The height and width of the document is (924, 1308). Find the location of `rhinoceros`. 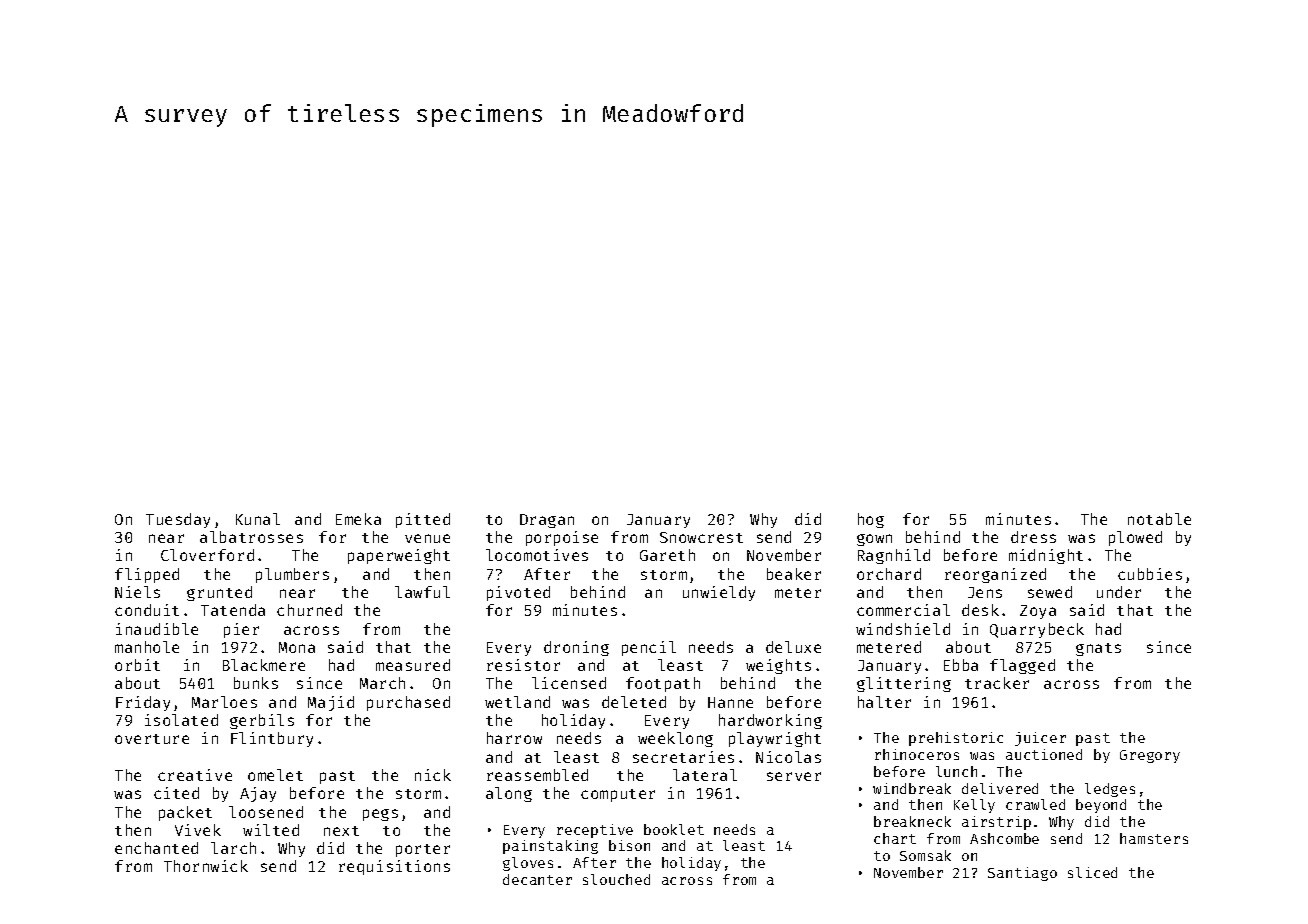

rhinoceros is located at coordinates (917, 754).
